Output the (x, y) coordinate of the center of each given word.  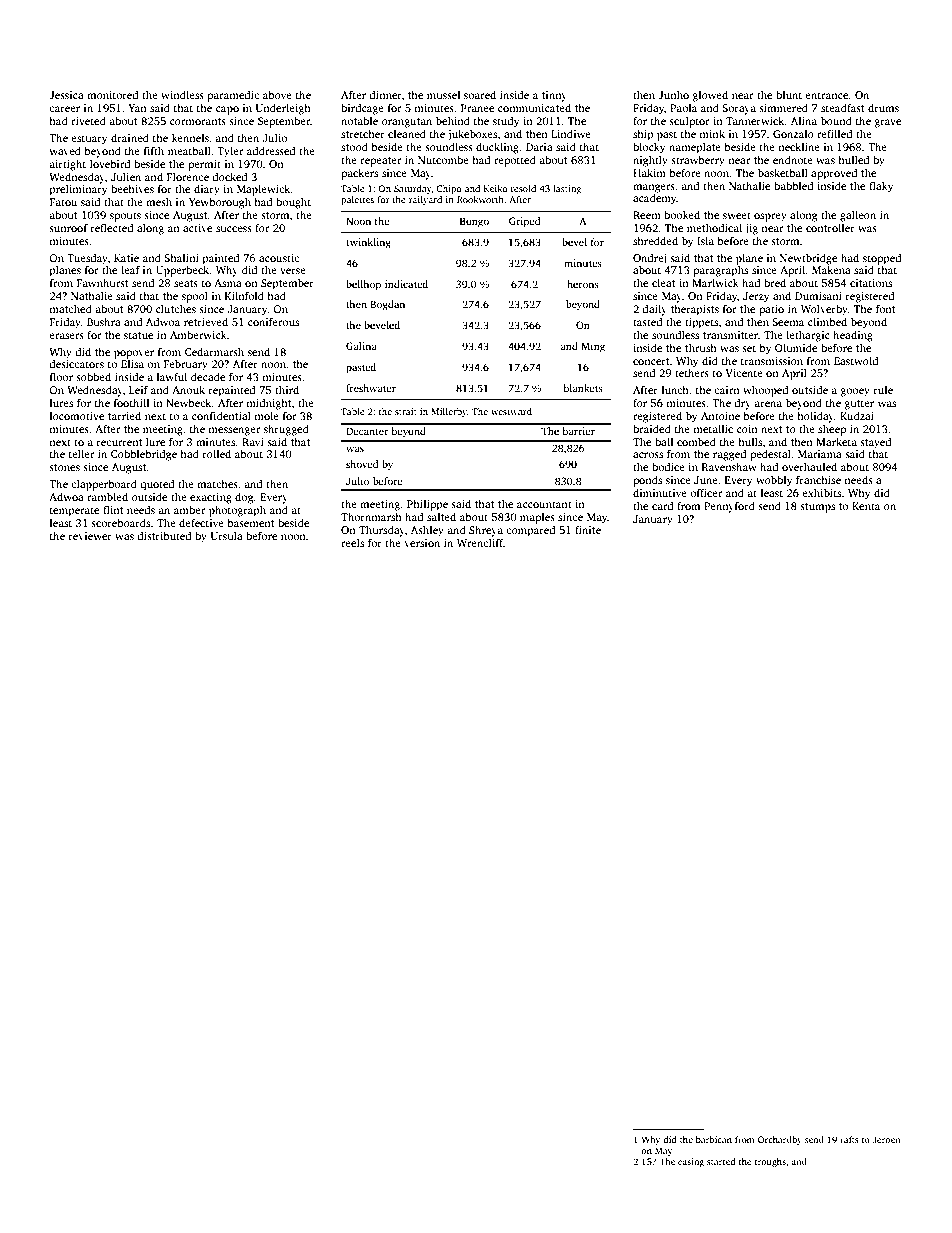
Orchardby (780, 1140)
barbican (714, 1139)
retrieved (206, 321)
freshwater (371, 388)
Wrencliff (480, 542)
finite (588, 529)
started (721, 1161)
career (64, 109)
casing (691, 1162)
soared (480, 94)
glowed (710, 96)
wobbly (774, 481)
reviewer (90, 536)
